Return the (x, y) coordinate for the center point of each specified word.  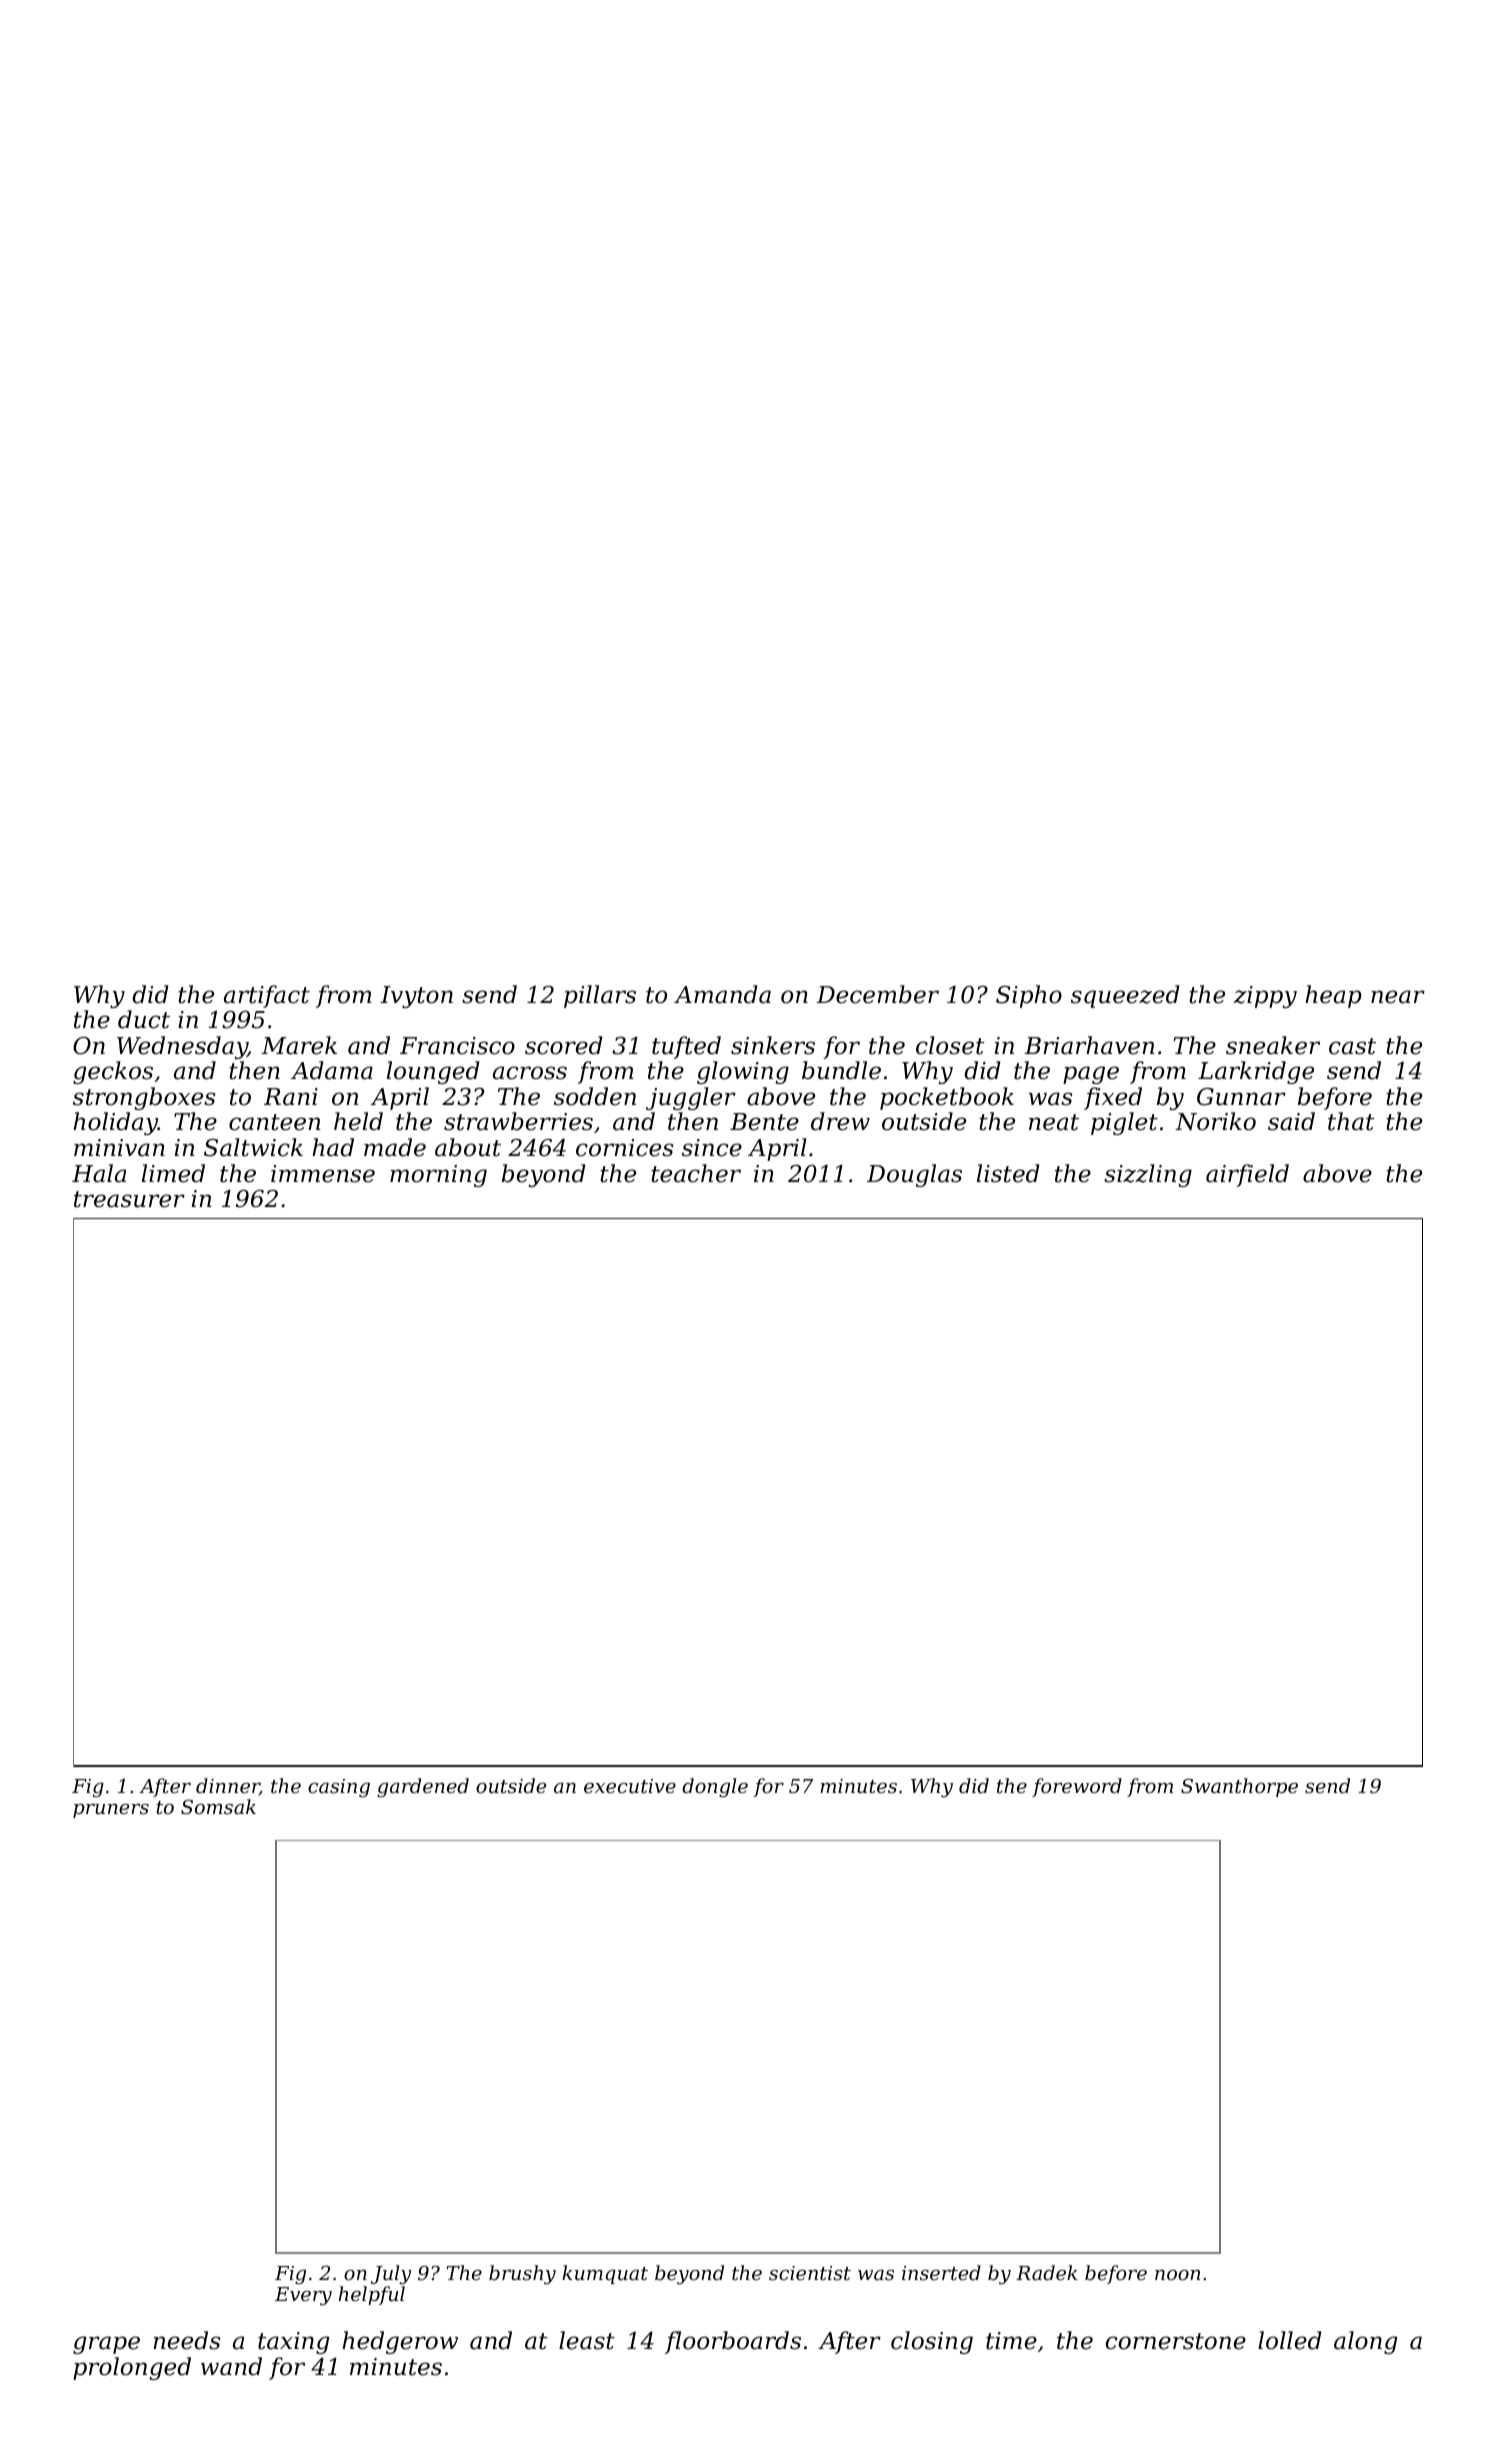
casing (339, 1788)
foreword (1077, 1787)
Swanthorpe (1239, 1787)
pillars (600, 996)
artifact (267, 996)
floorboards (733, 2342)
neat (1054, 1122)
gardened (423, 1787)
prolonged (132, 2368)
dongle (715, 1787)
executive (630, 1786)
